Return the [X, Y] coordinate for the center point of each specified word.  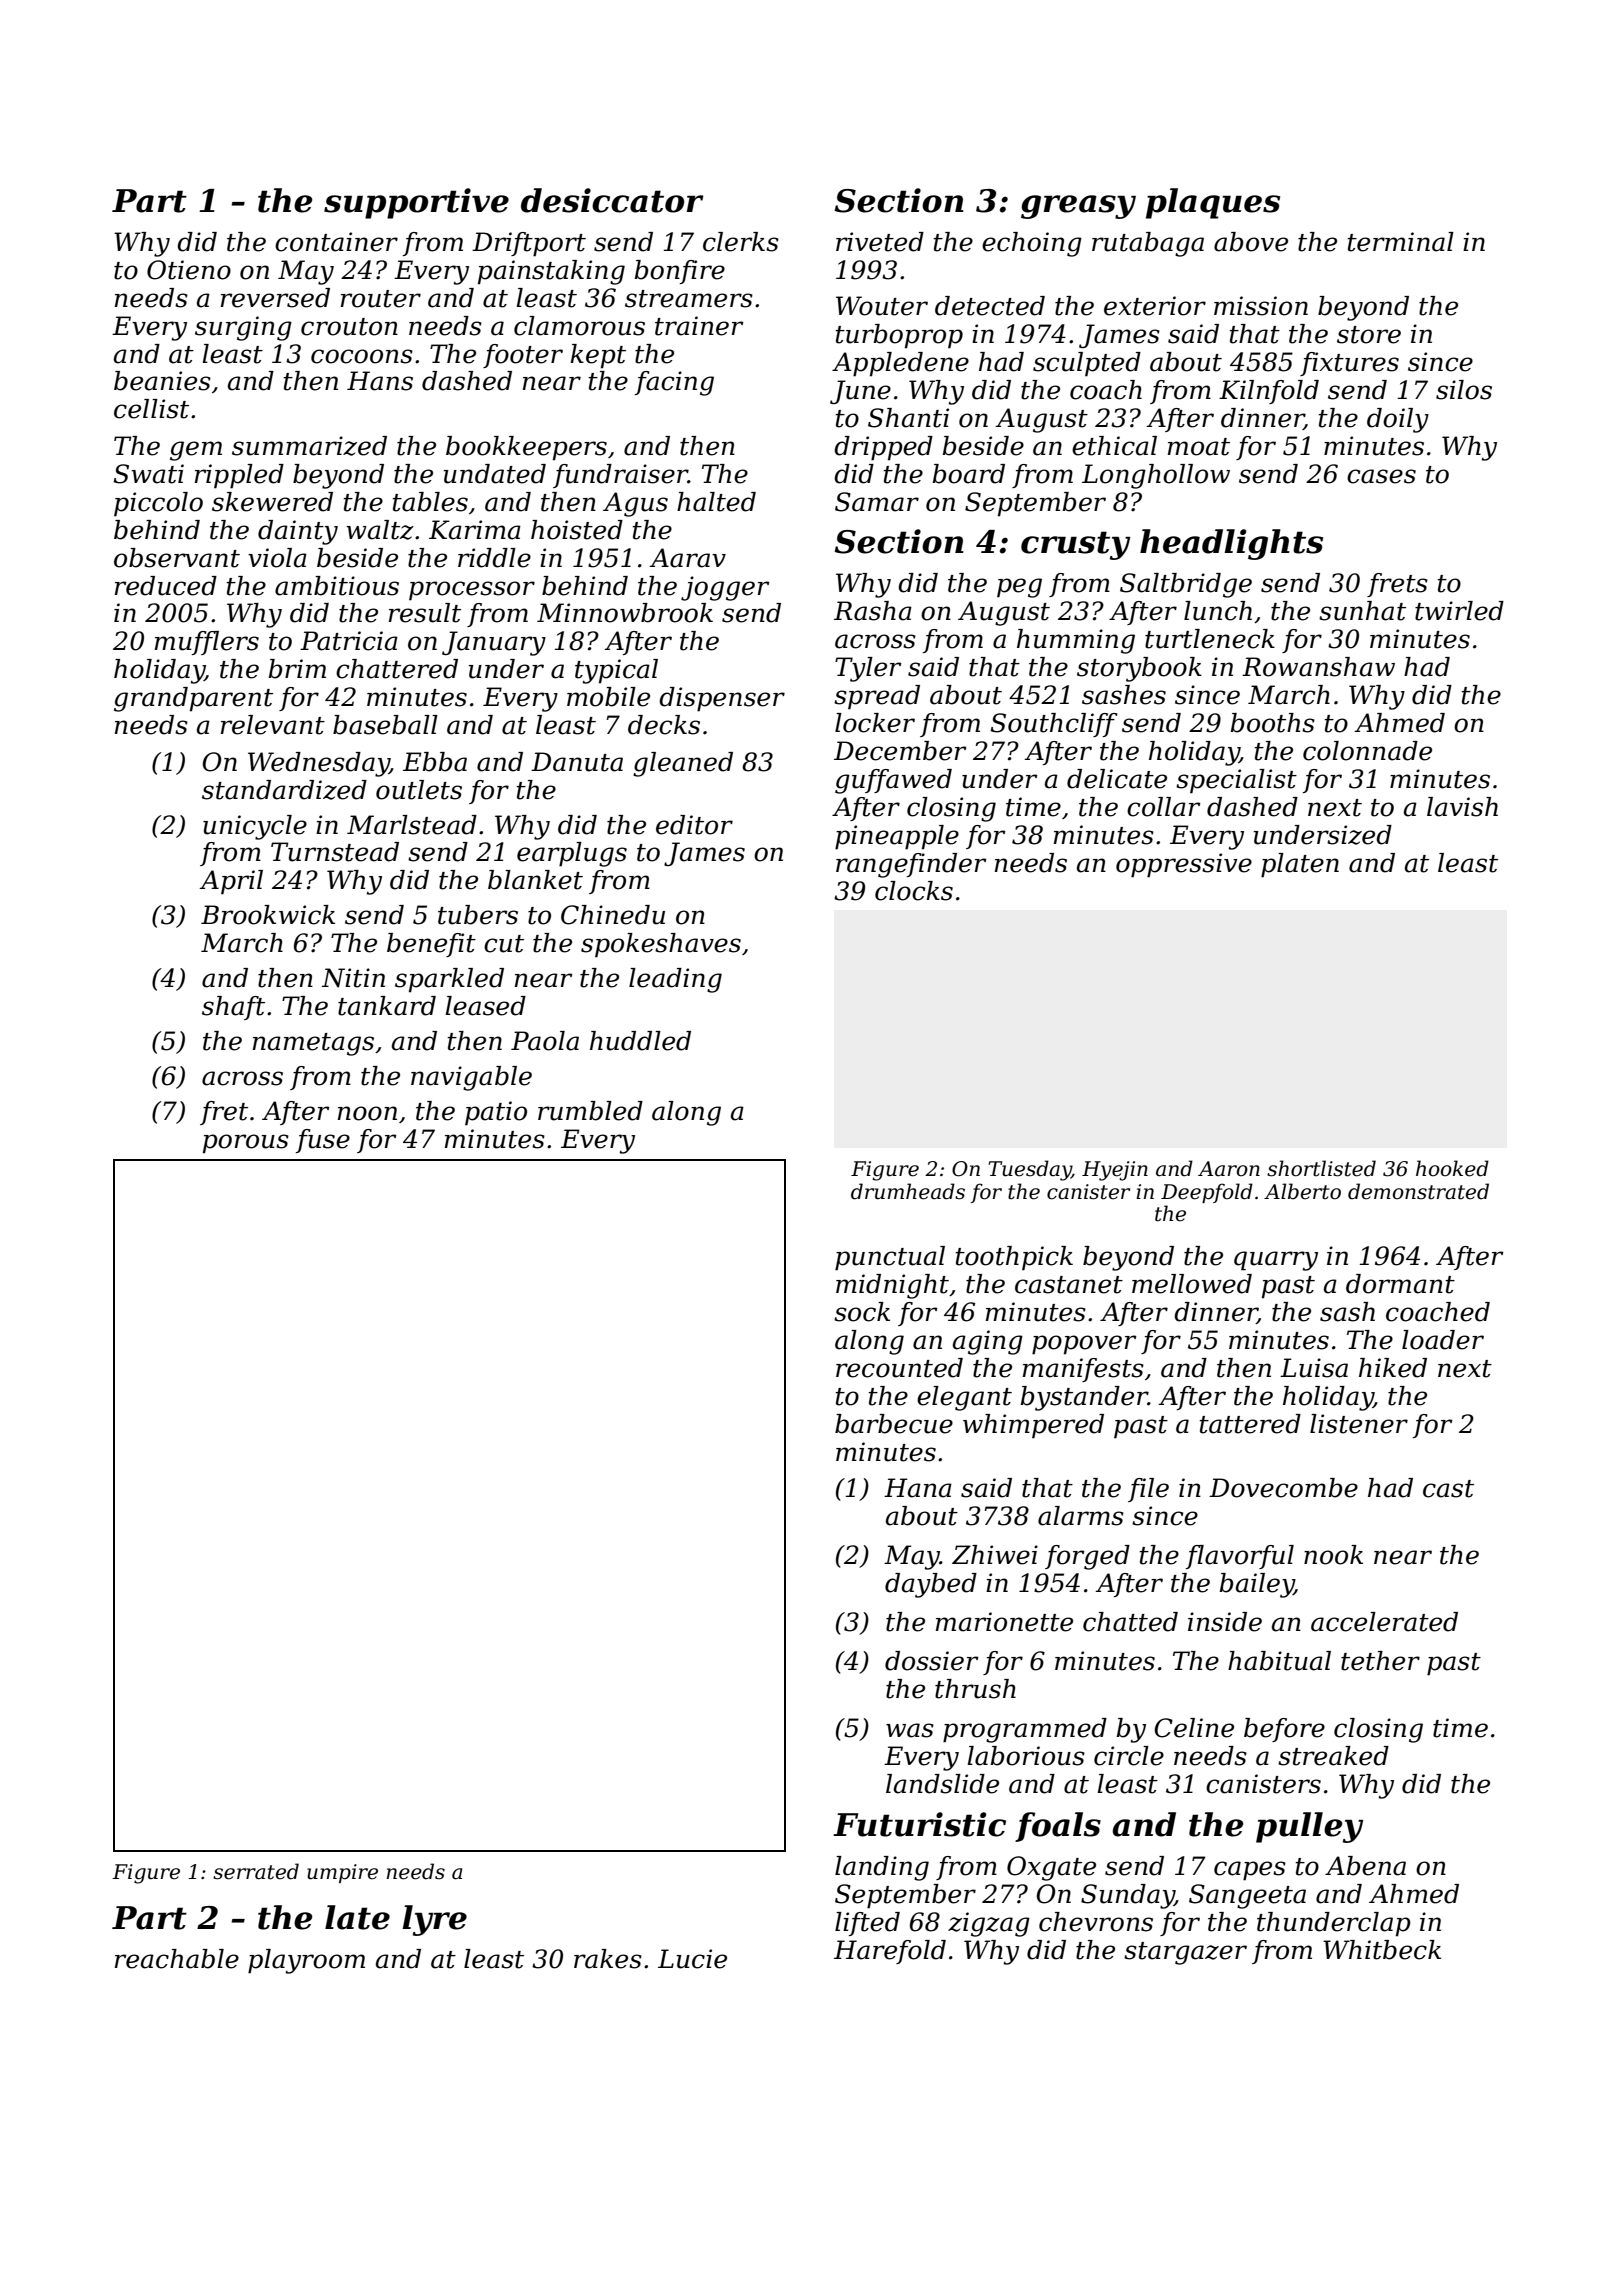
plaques [1213, 203]
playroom [306, 1961]
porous [246, 1144]
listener [1359, 1424]
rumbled [590, 1111]
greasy [1078, 207]
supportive [416, 203]
